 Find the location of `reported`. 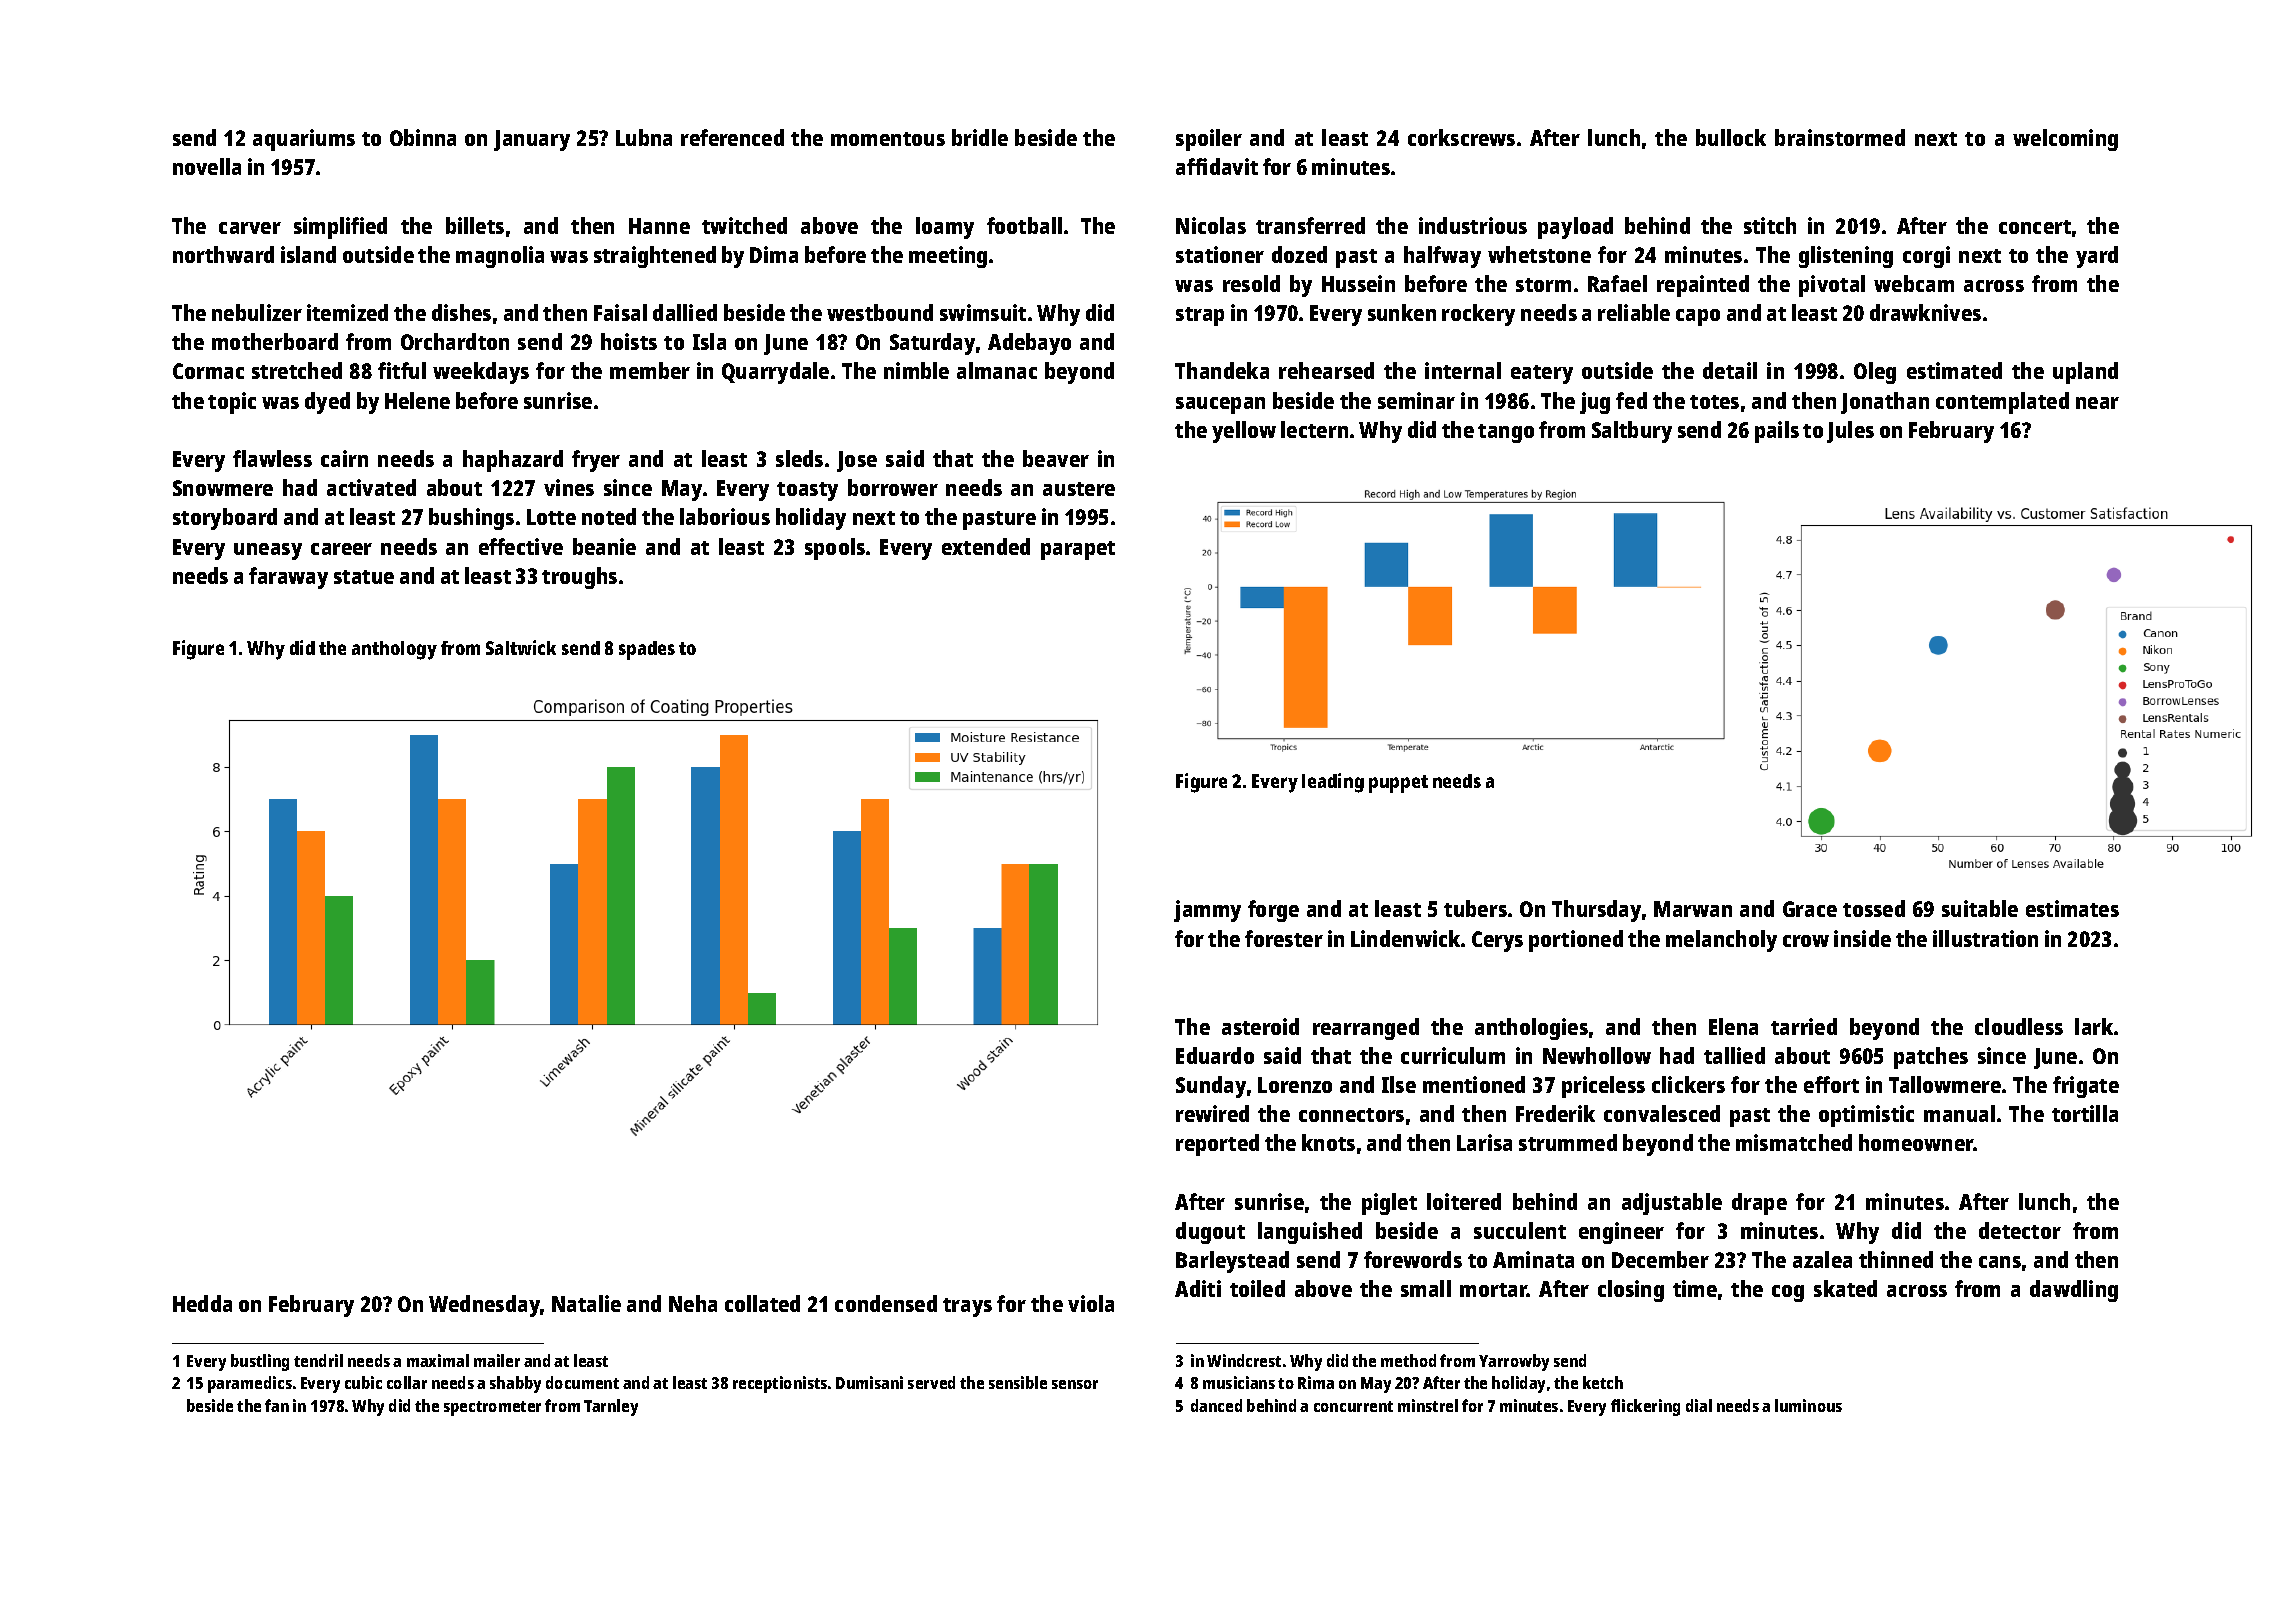

reported is located at coordinates (1217, 1145).
